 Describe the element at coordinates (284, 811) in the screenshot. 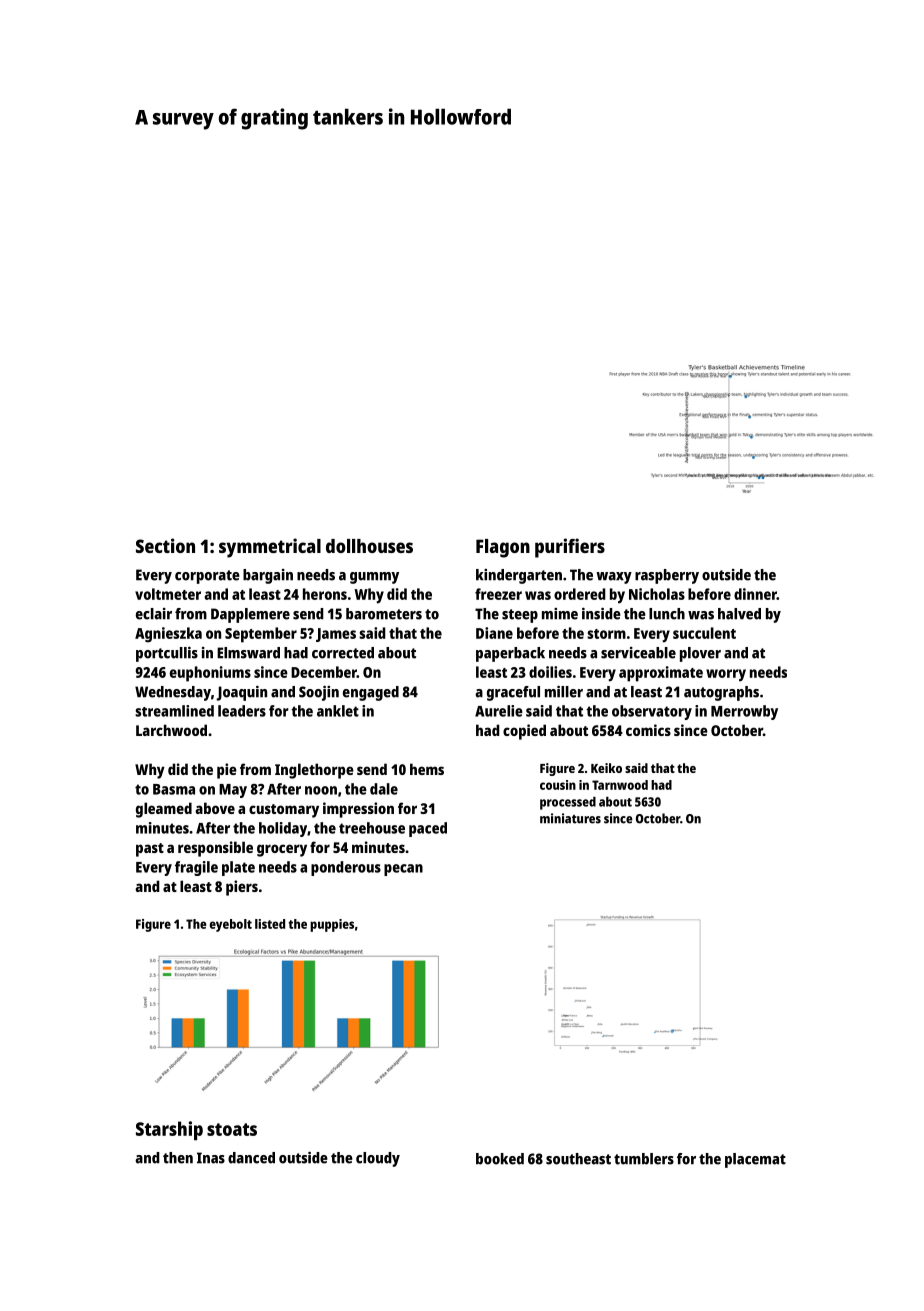

I see `customary` at that location.
